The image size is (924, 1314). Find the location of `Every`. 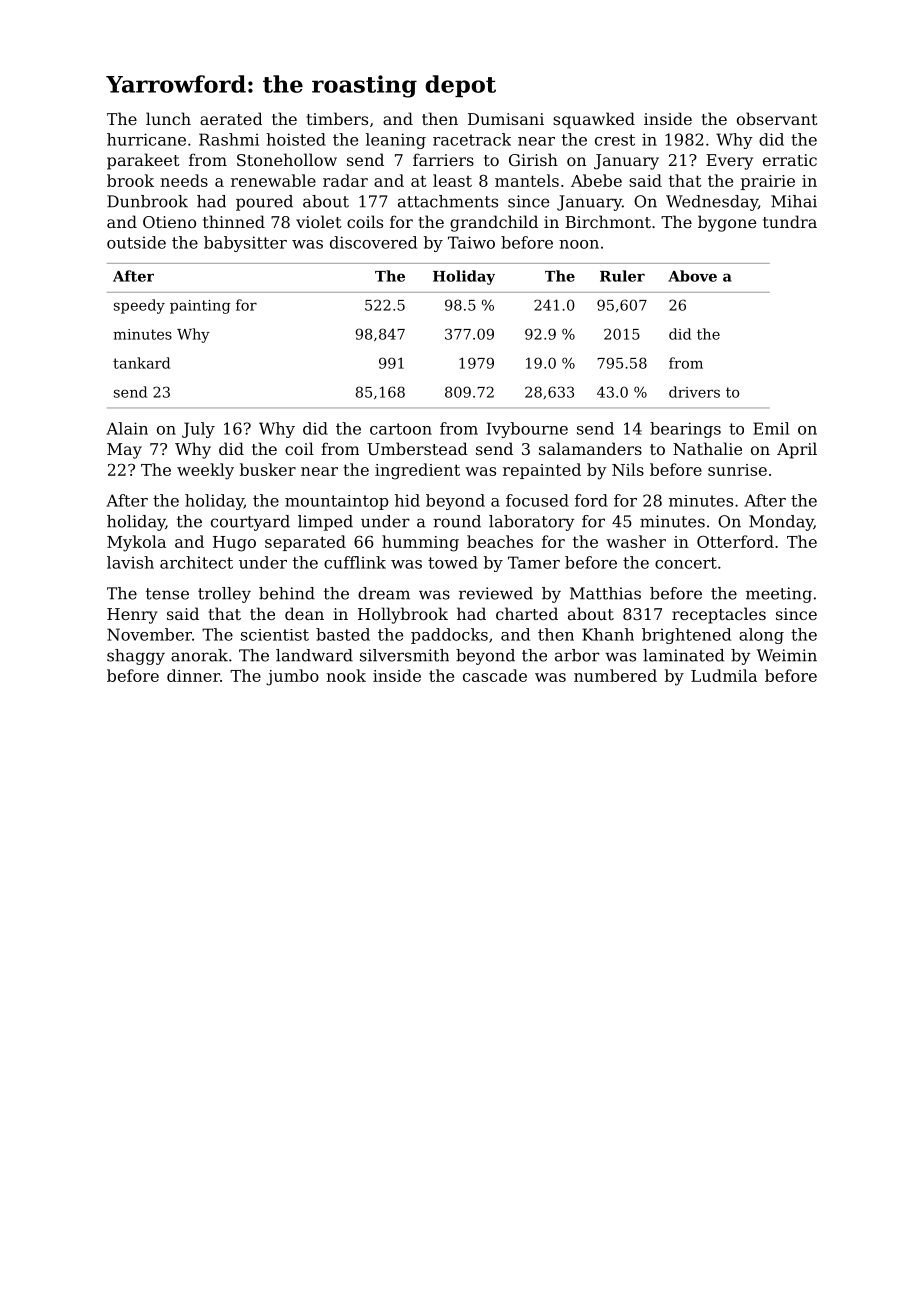

Every is located at coordinates (729, 162).
